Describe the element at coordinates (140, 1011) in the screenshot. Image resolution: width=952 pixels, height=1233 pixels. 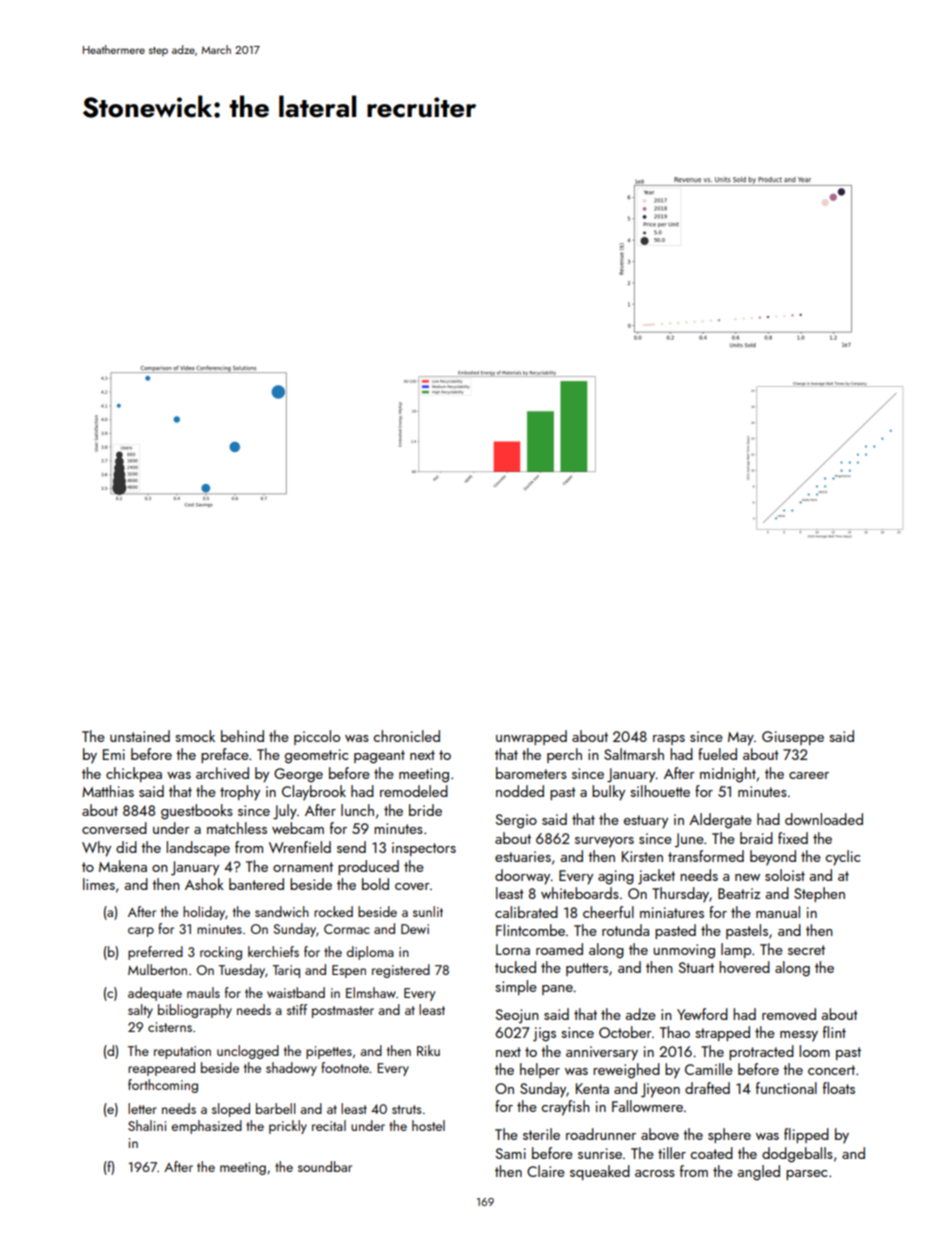
I see `salty` at that location.
